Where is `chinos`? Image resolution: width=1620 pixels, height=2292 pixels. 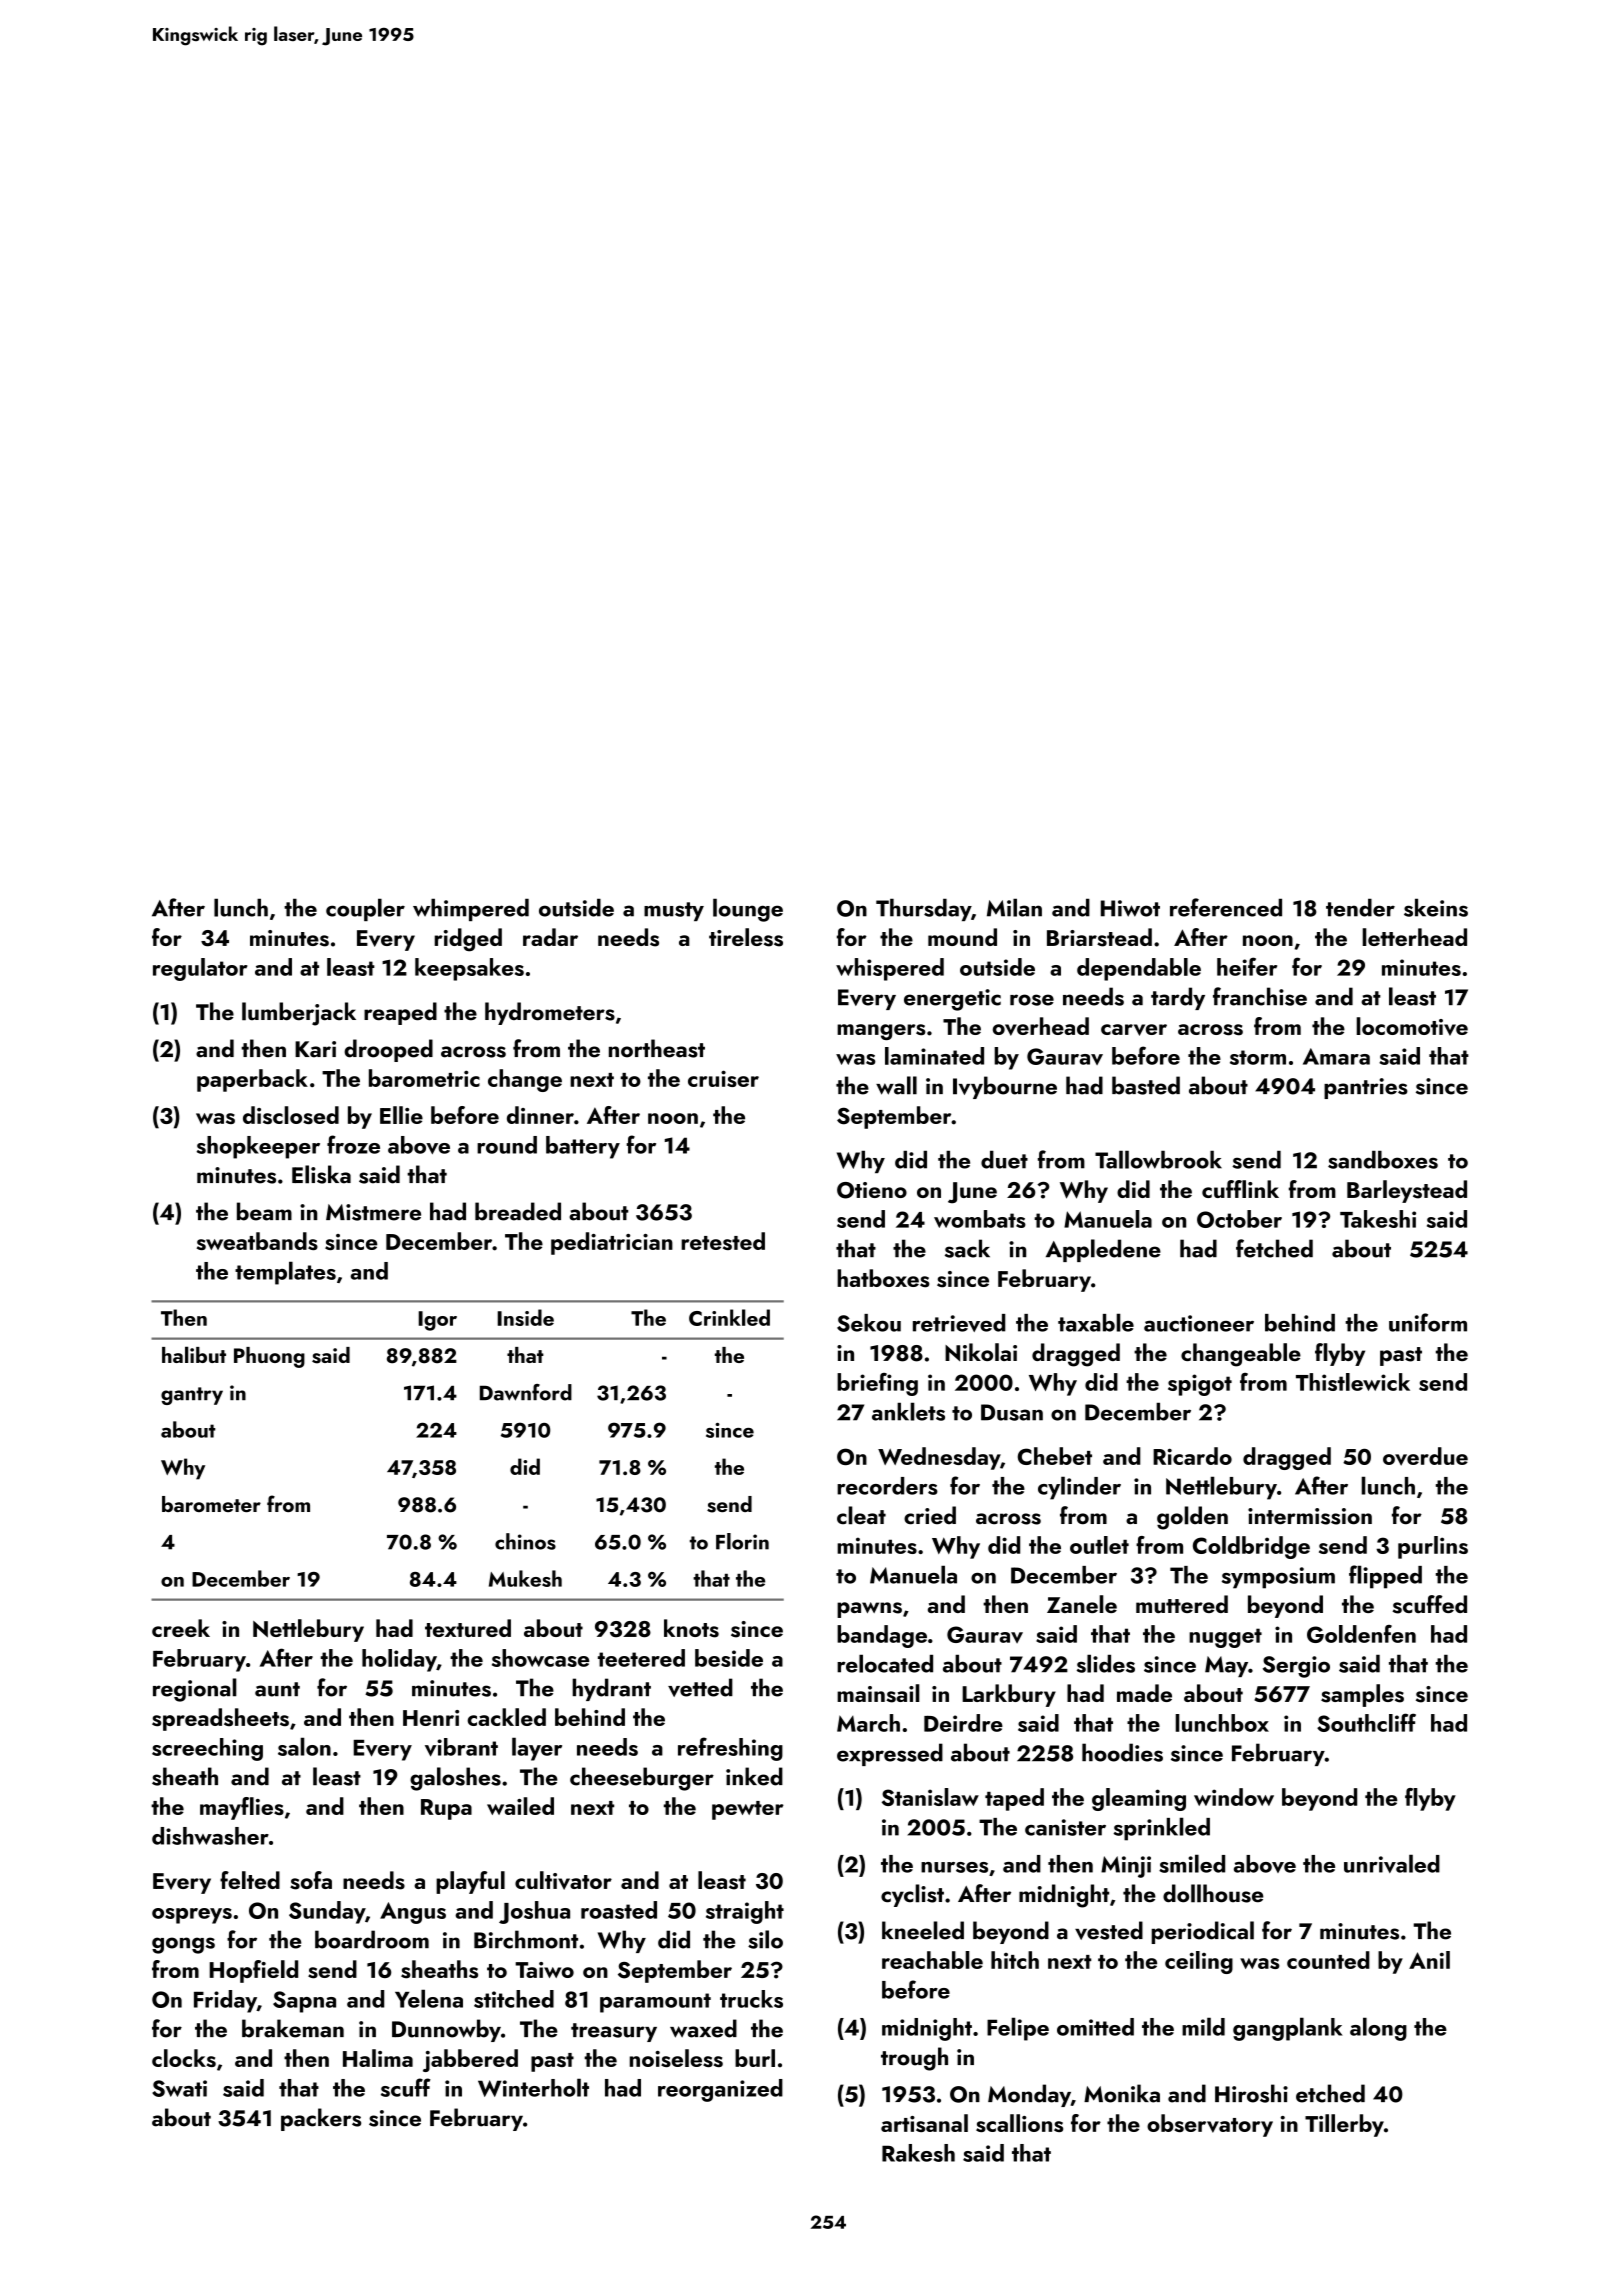
chinos is located at coordinates (525, 1541).
